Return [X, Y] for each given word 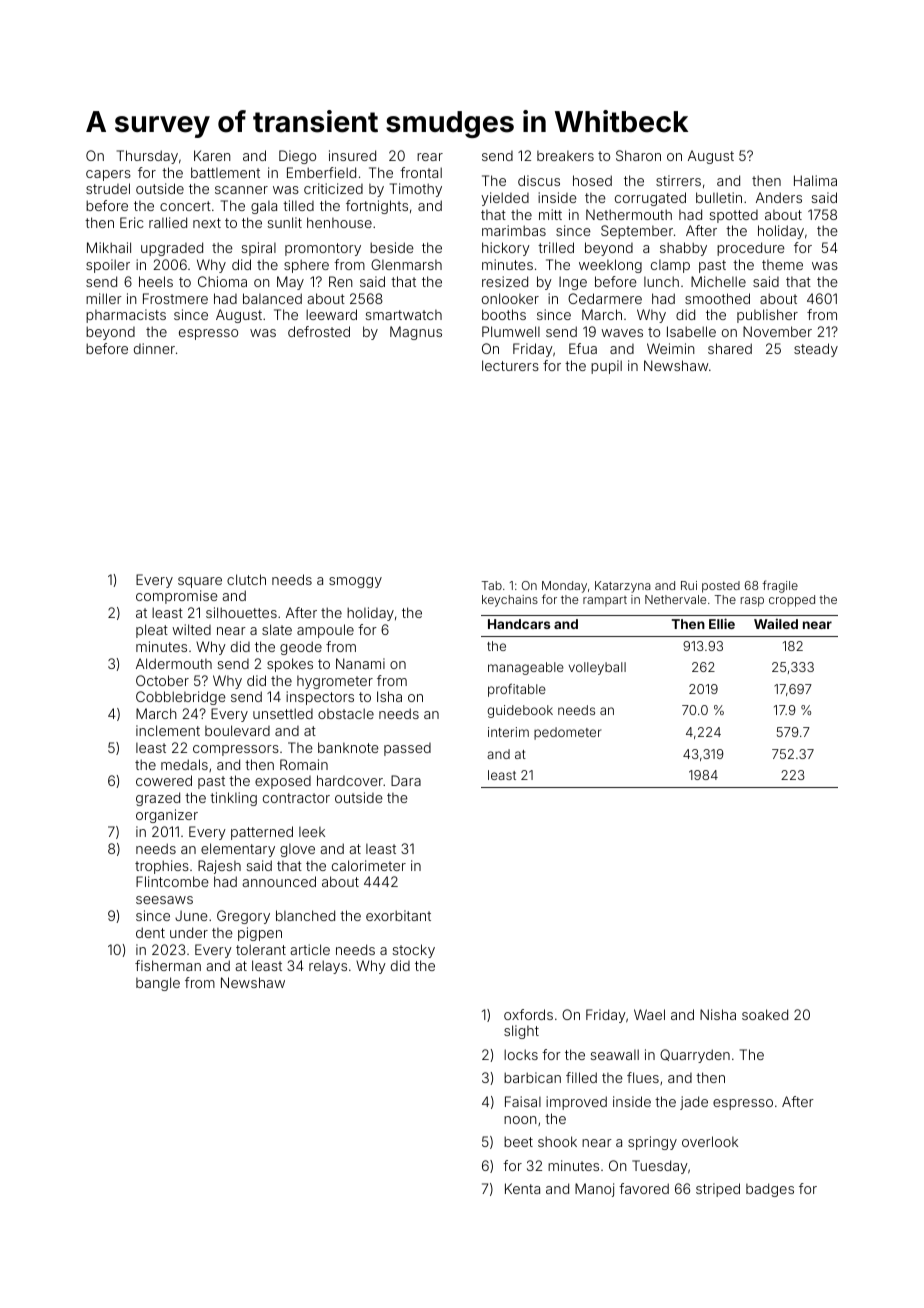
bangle [158, 984]
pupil [606, 367]
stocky [413, 951]
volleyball [597, 668]
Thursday [147, 157]
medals [184, 764]
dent [150, 932]
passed [407, 749]
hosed [592, 180]
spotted [733, 216]
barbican [532, 1077]
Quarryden [695, 1056]
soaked [765, 1014]
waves [622, 333]
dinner [154, 348]
